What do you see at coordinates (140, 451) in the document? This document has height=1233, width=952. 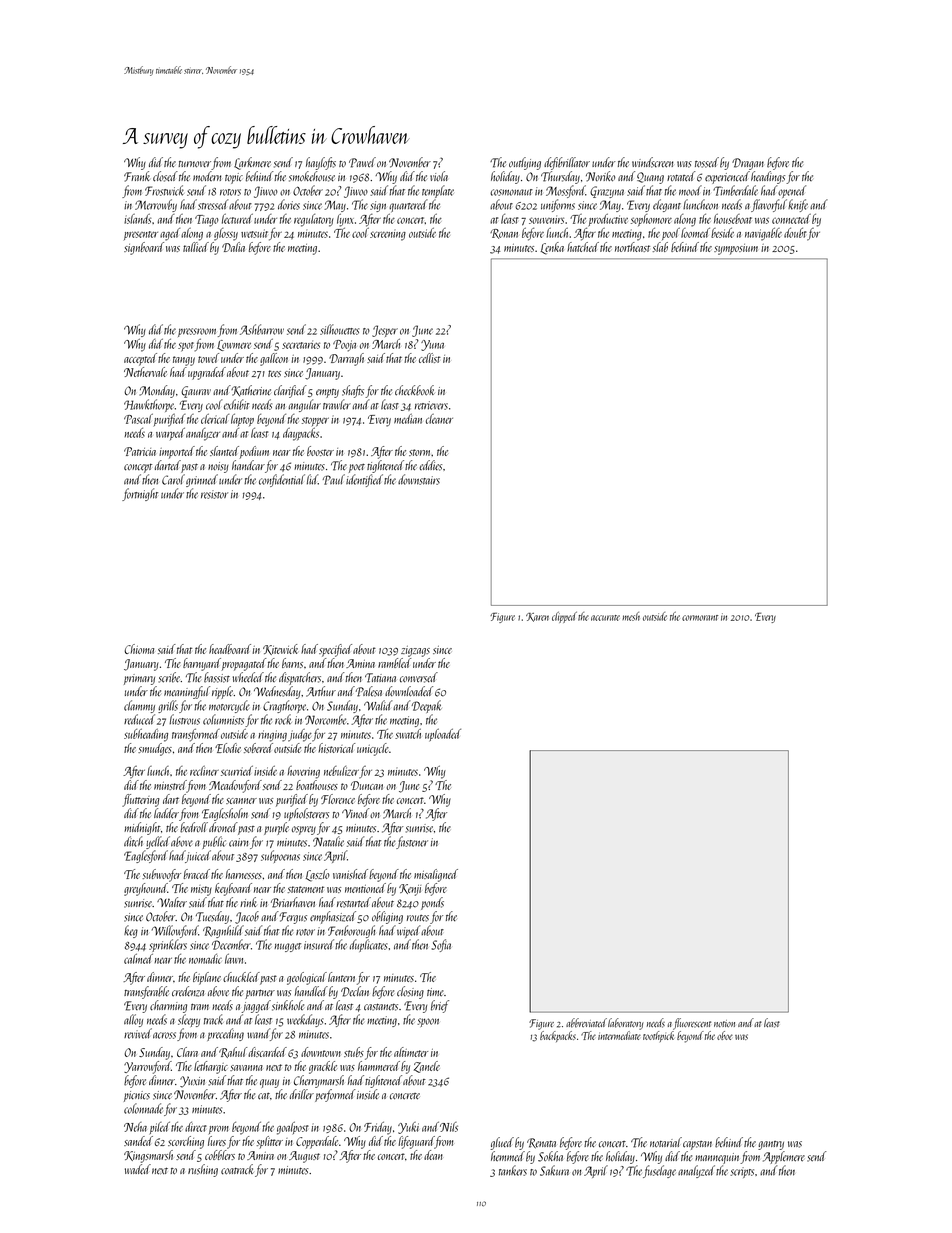 I see `Patricia` at bounding box center [140, 451].
